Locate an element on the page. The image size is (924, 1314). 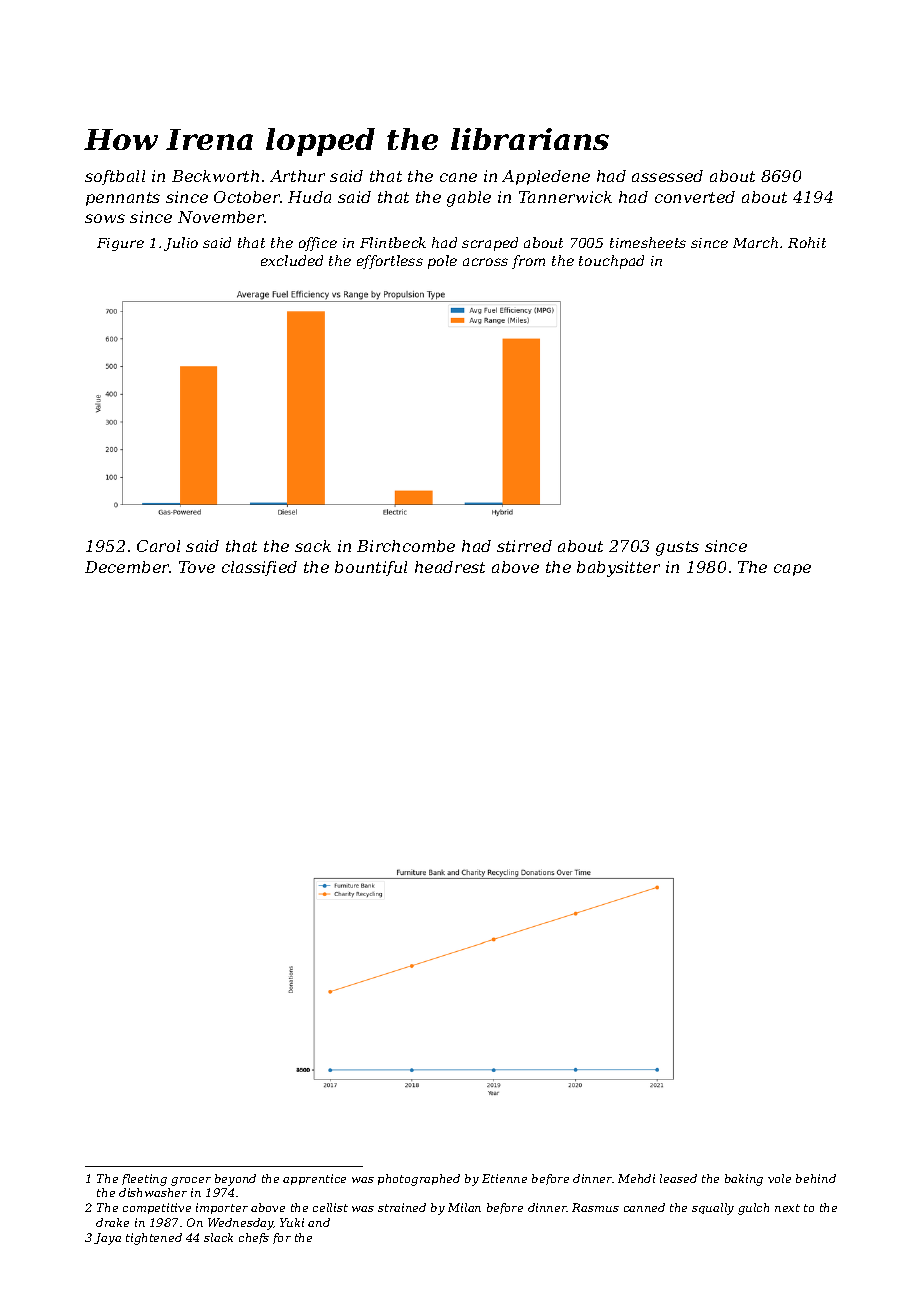
Beckworth is located at coordinates (215, 176).
